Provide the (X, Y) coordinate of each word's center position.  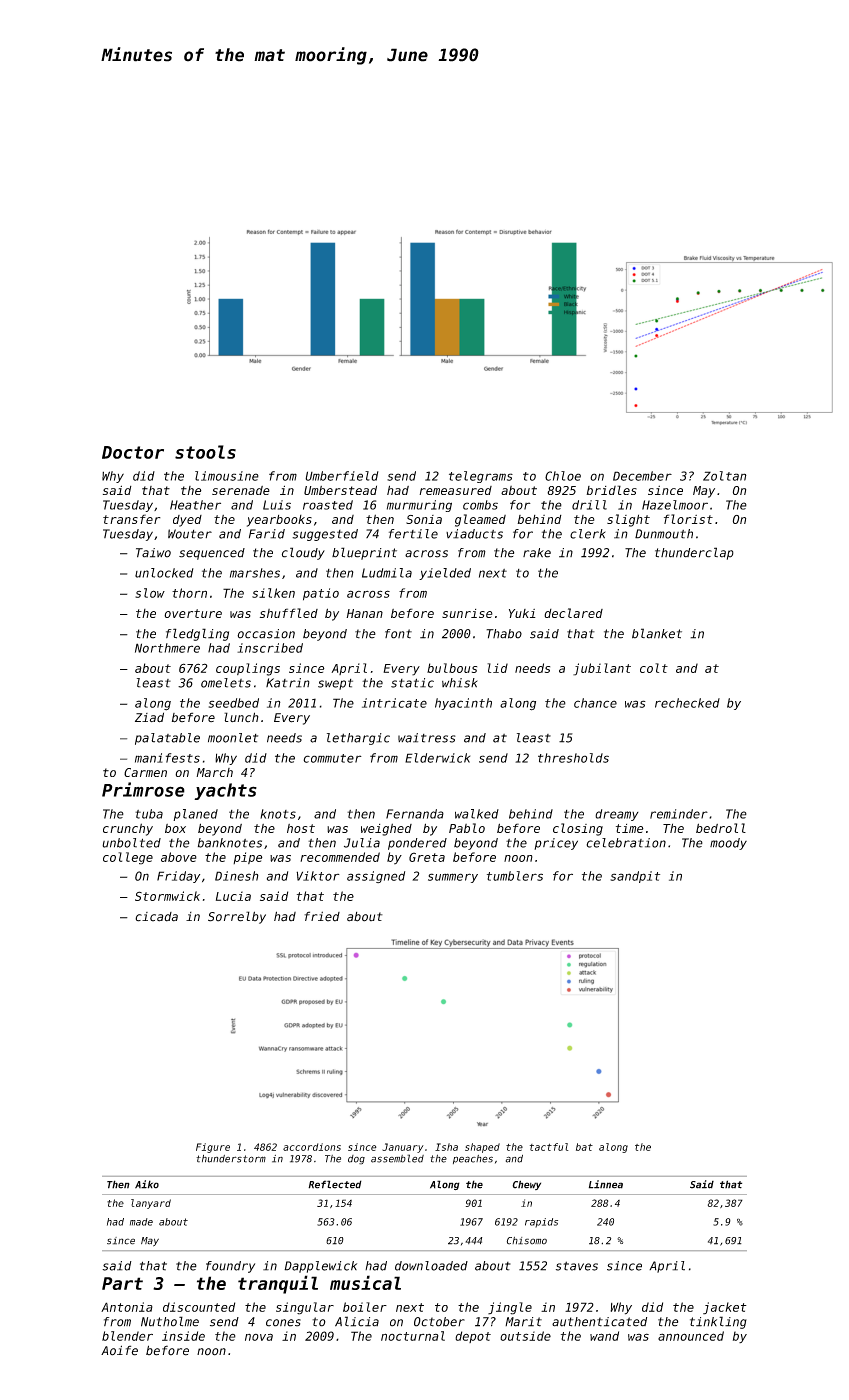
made (141, 1222)
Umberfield (342, 476)
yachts (225, 791)
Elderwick (437, 758)
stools (205, 452)
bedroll (721, 828)
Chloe (563, 476)
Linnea (606, 1184)
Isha (446, 1147)
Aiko (147, 1184)
